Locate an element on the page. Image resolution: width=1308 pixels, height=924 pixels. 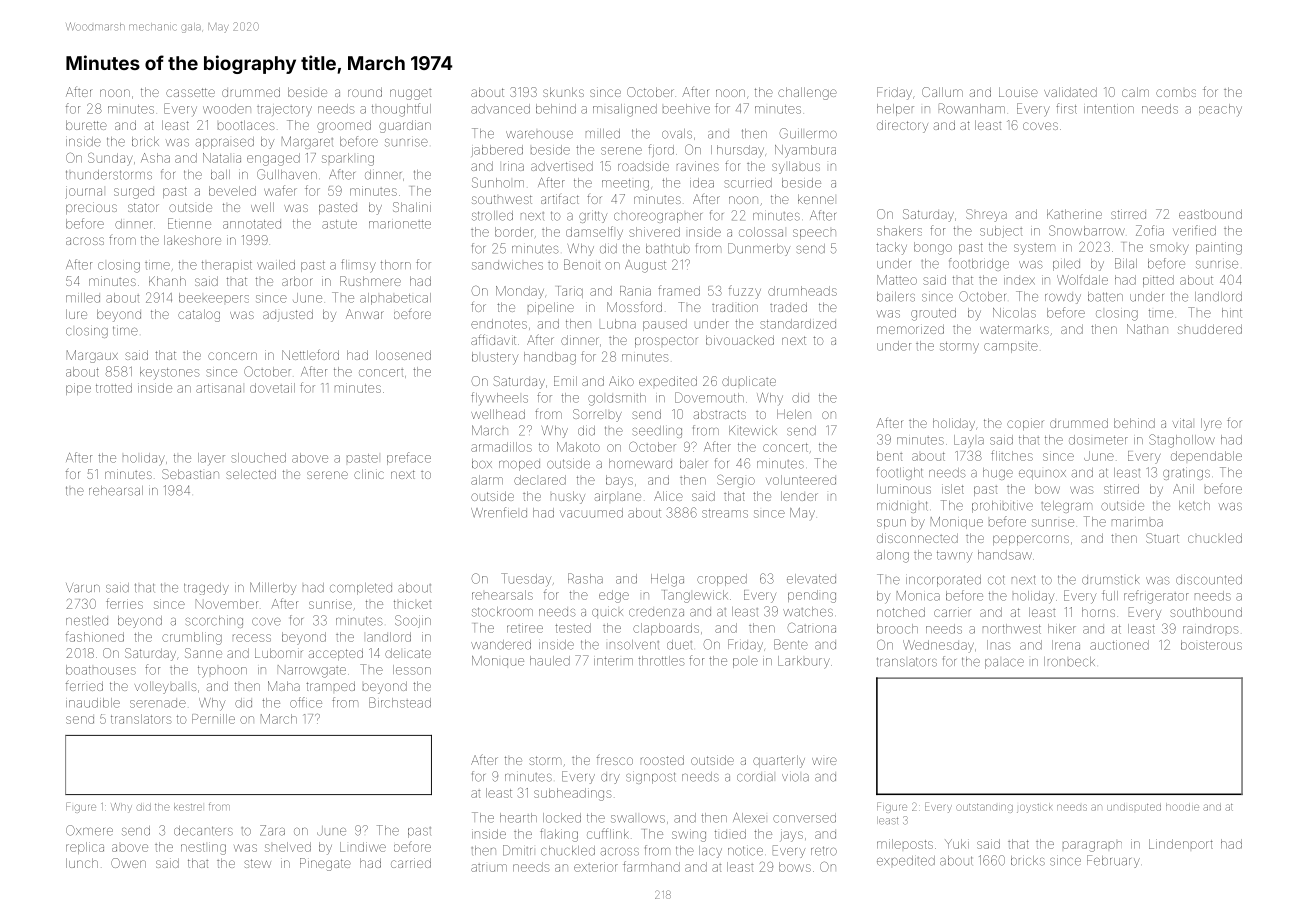
credenza is located at coordinates (656, 612).
